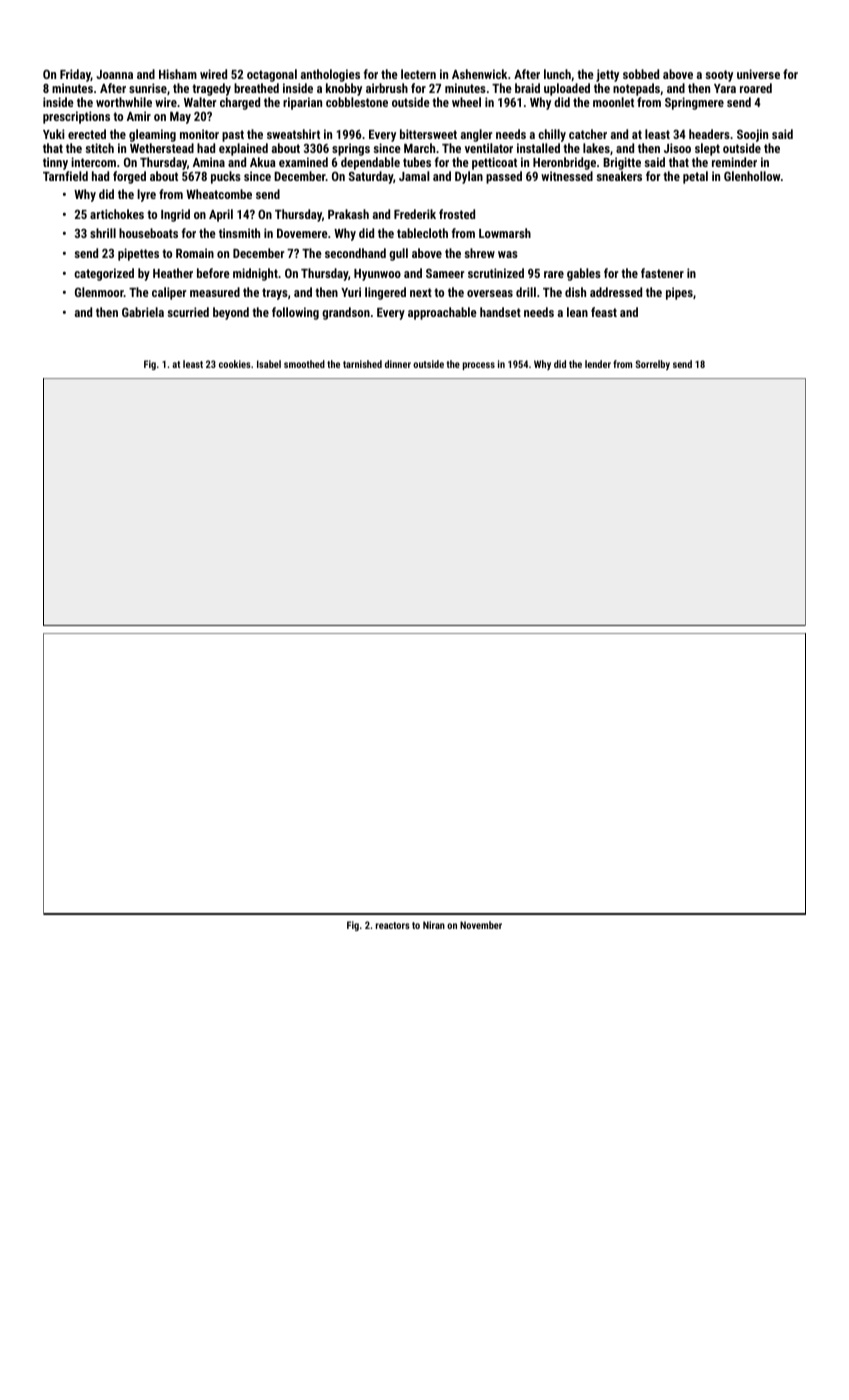  Describe the element at coordinates (235, 364) in the image. I see `cookies` at that location.
